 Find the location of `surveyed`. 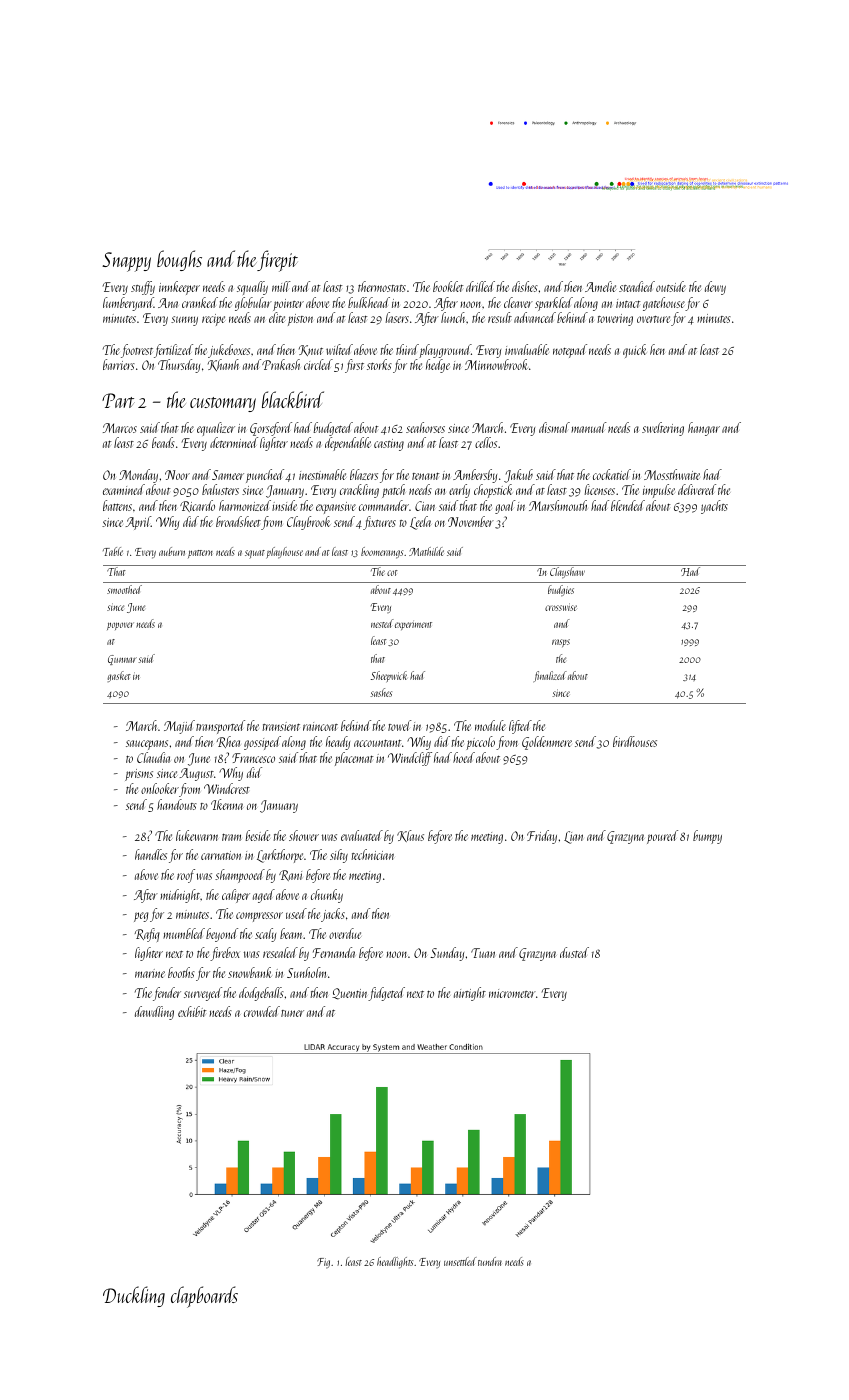

surveyed is located at coordinates (203, 994).
